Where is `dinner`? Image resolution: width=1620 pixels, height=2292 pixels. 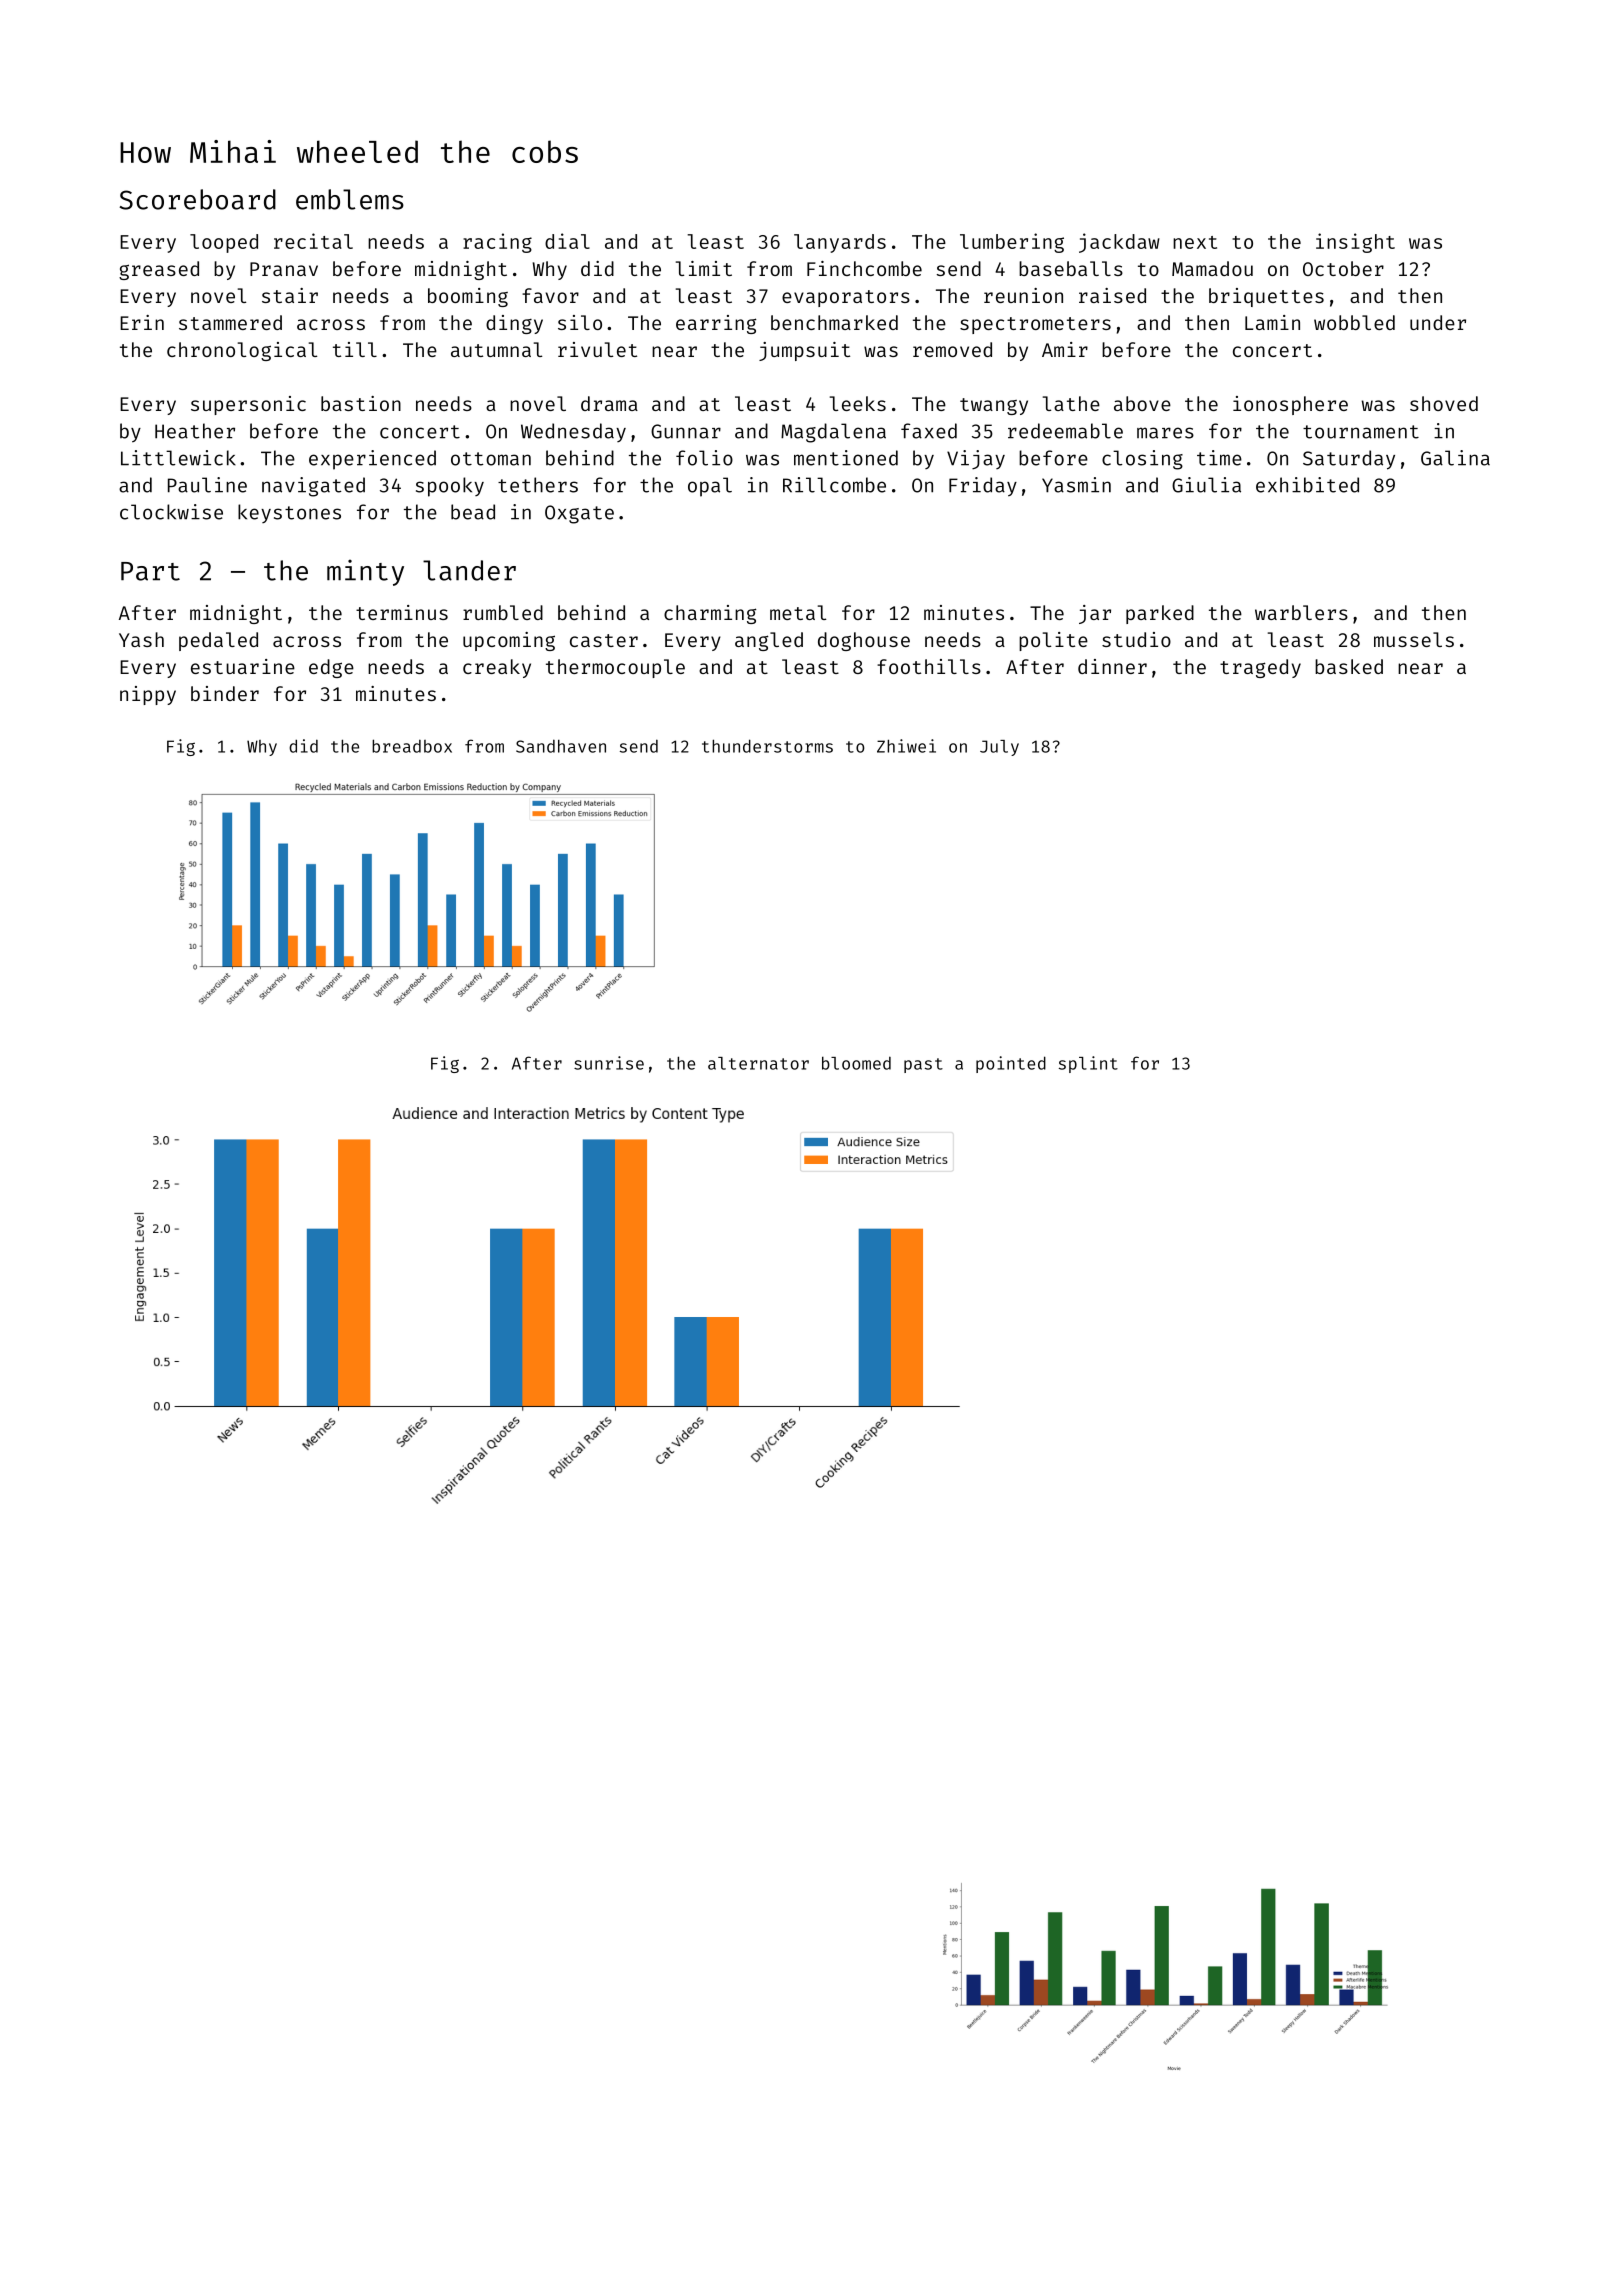
dinner is located at coordinates (1112, 666).
